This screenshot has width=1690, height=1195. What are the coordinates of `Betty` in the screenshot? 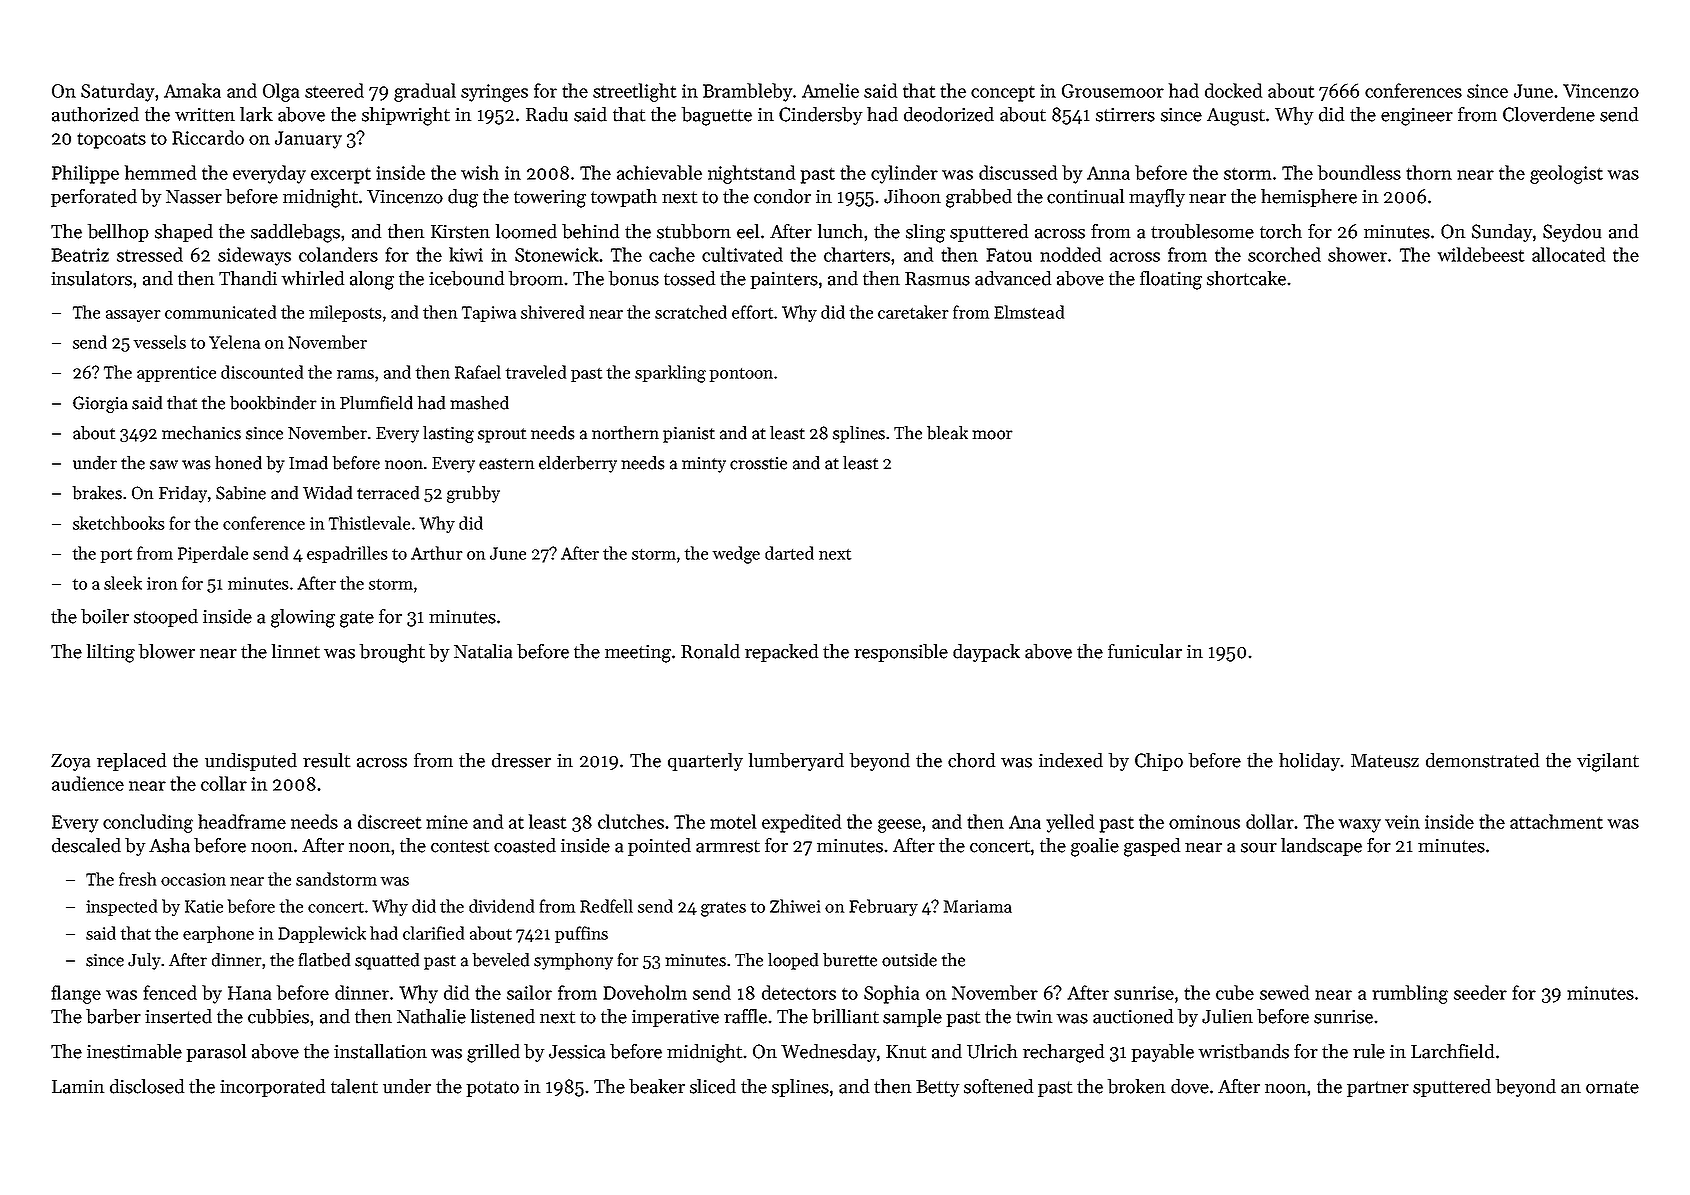 It's located at (937, 1088).
